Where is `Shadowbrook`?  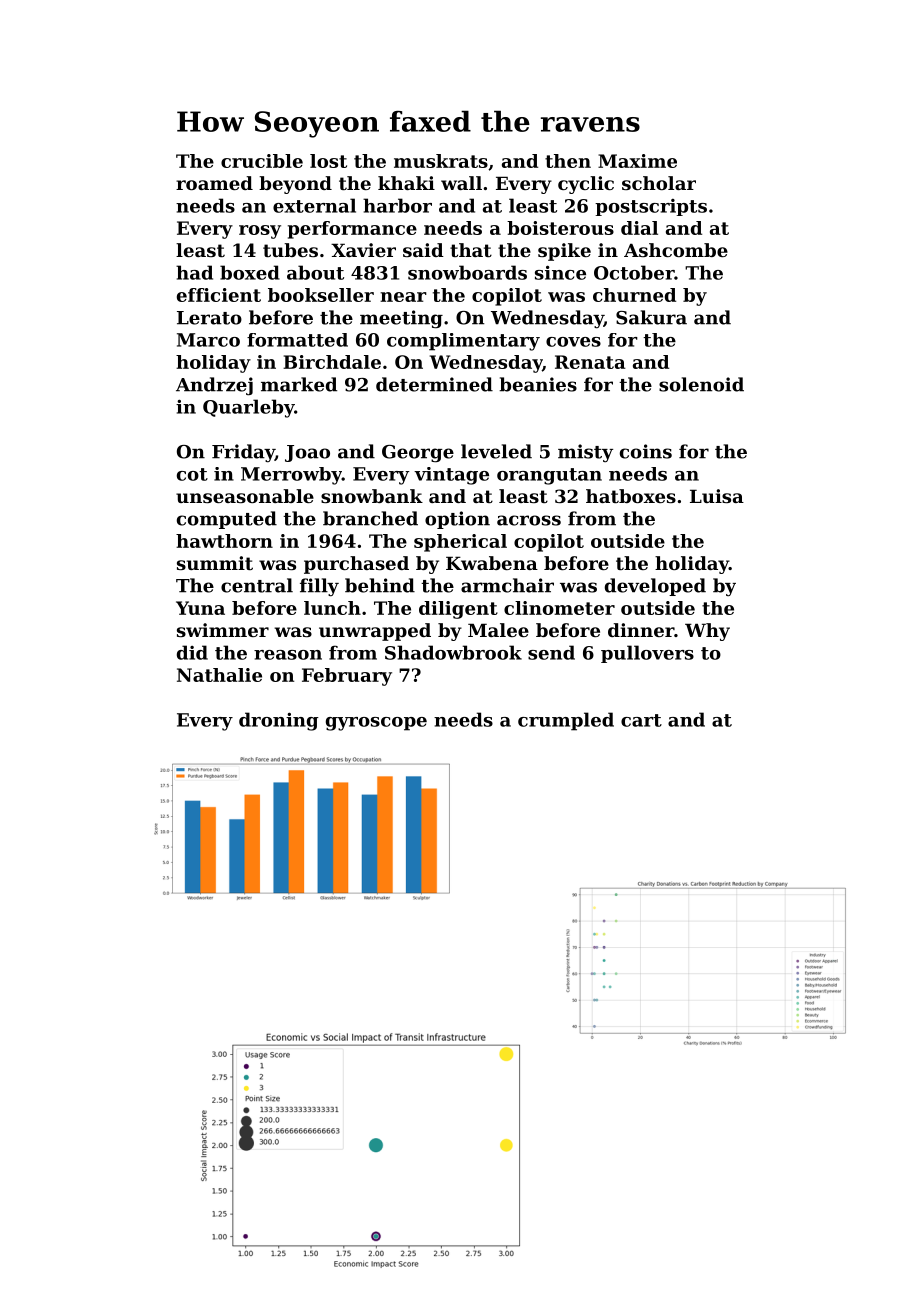 Shadowbrook is located at coordinates (453, 652).
